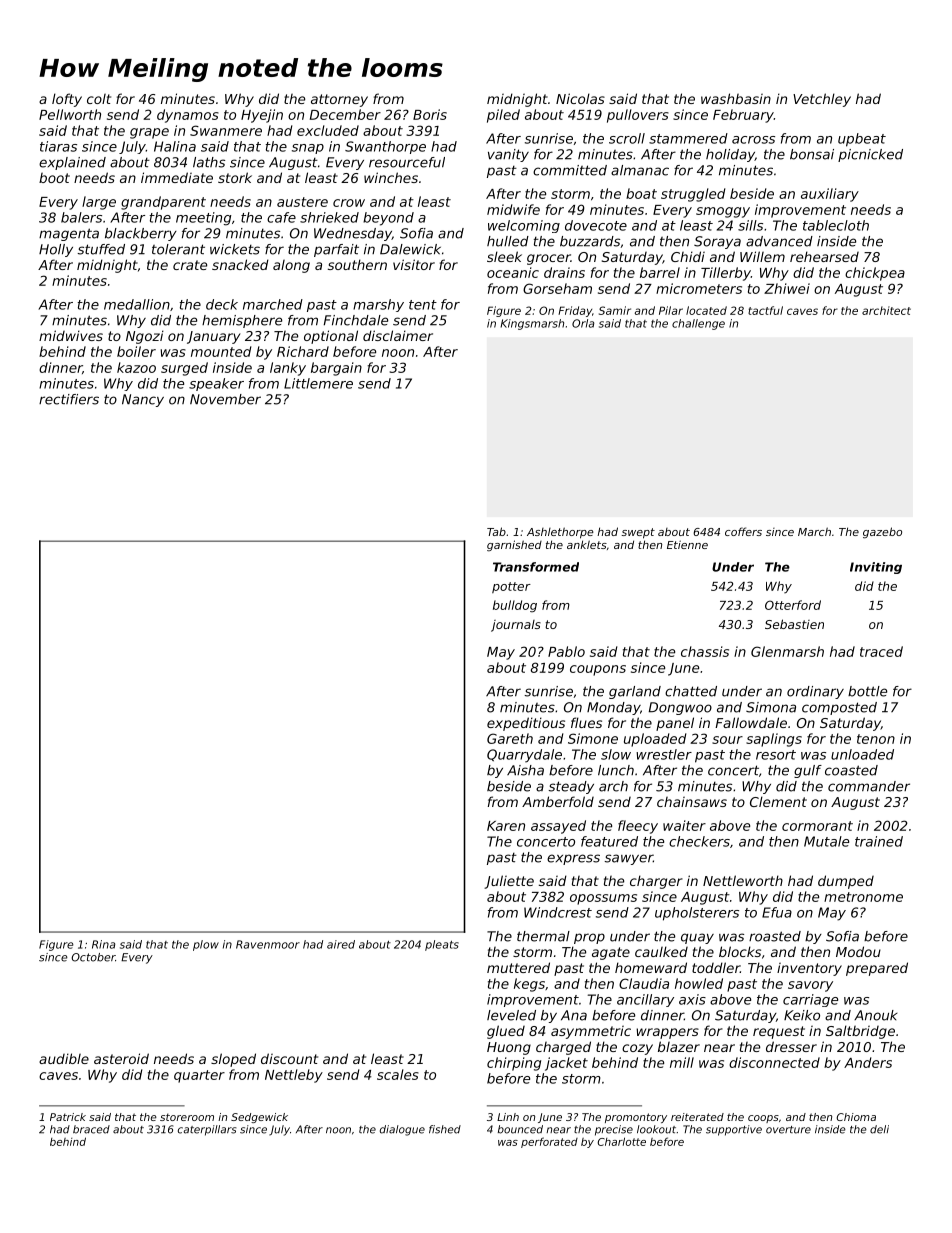 The image size is (952, 1233). Describe the element at coordinates (698, 324) in the screenshot. I see `challenge` at that location.
